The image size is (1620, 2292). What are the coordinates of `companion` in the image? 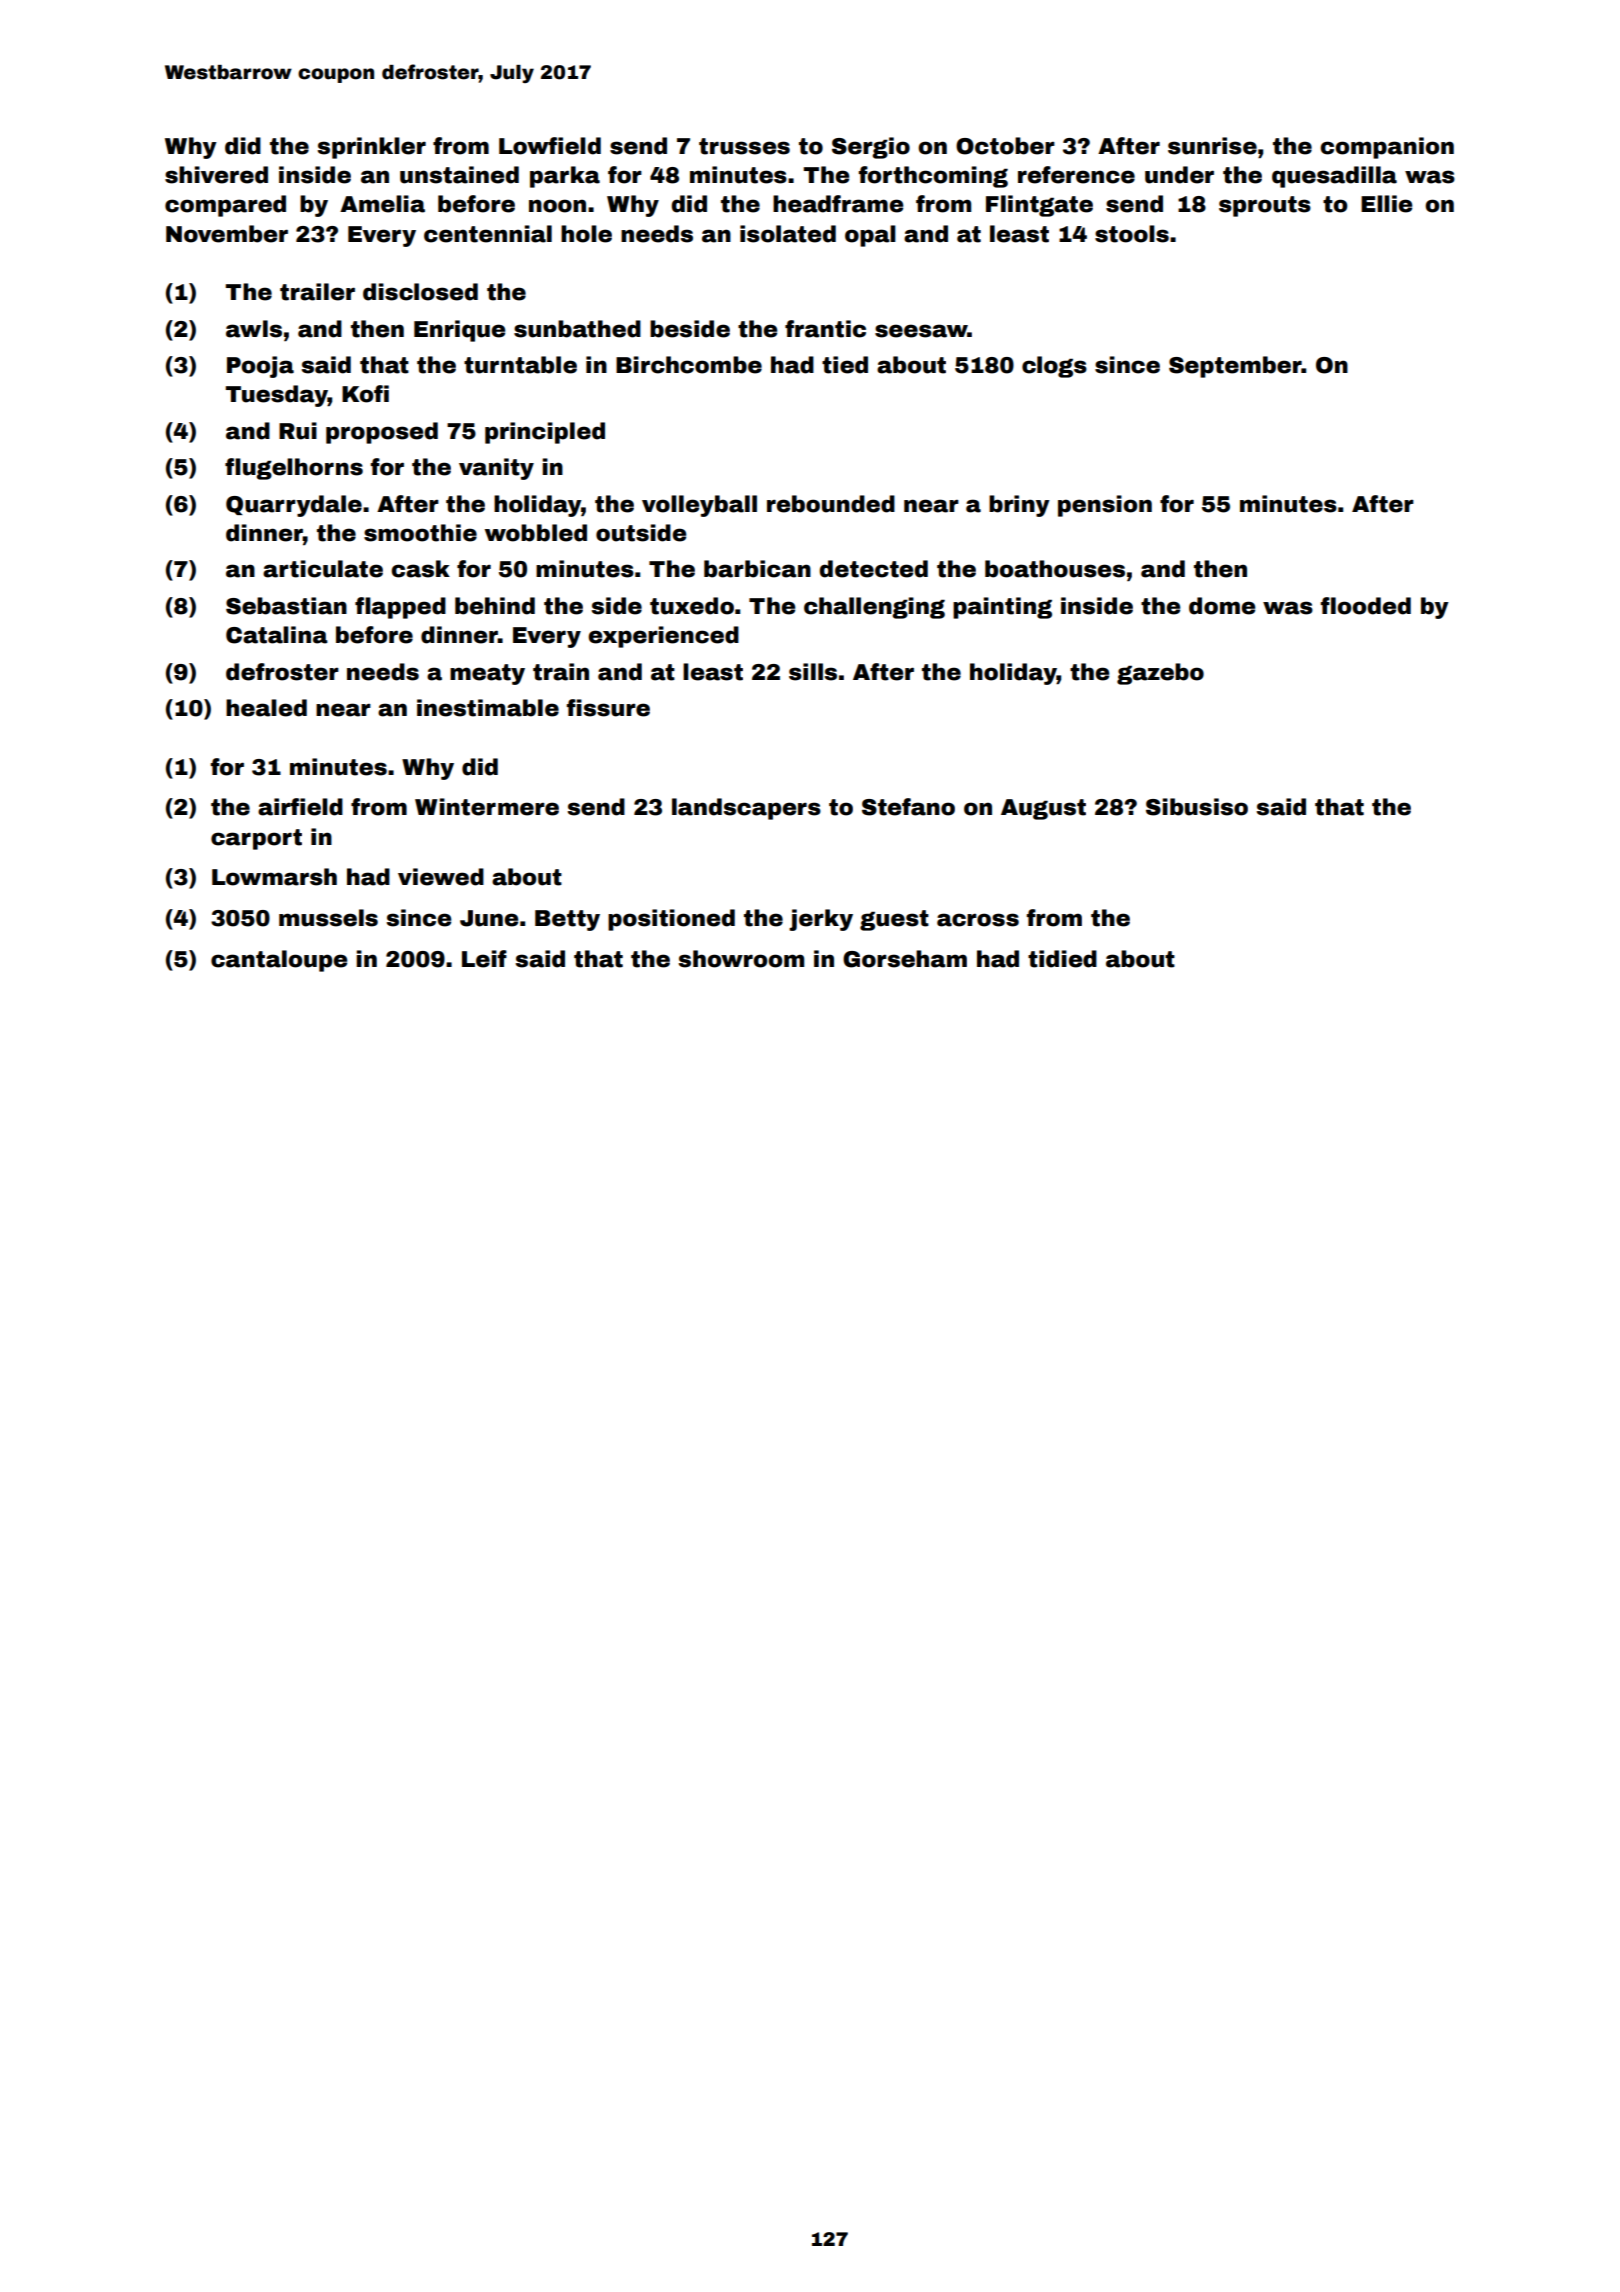 It's located at (1387, 148).
